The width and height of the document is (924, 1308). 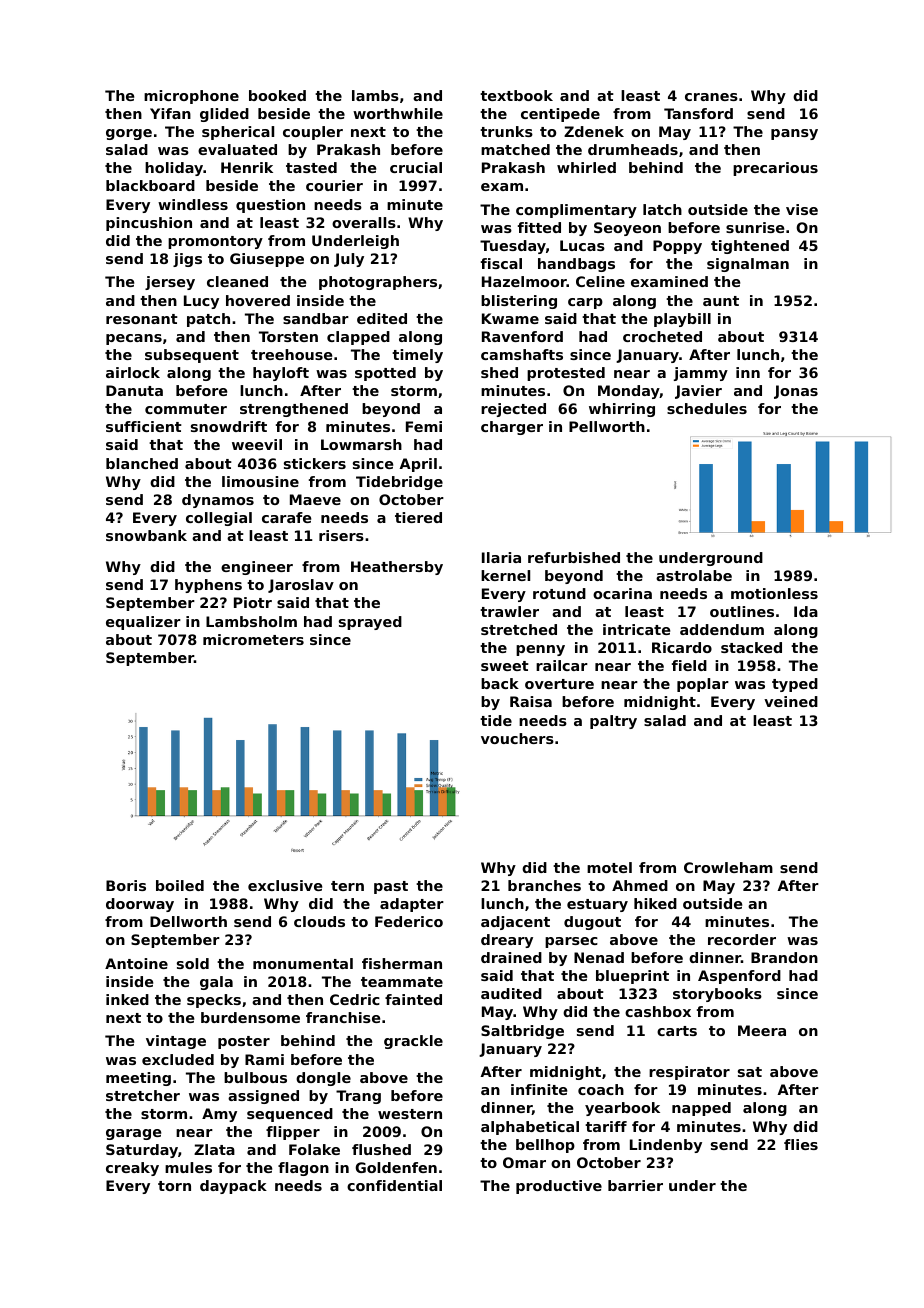 I want to click on Giuseppe, so click(x=267, y=260).
